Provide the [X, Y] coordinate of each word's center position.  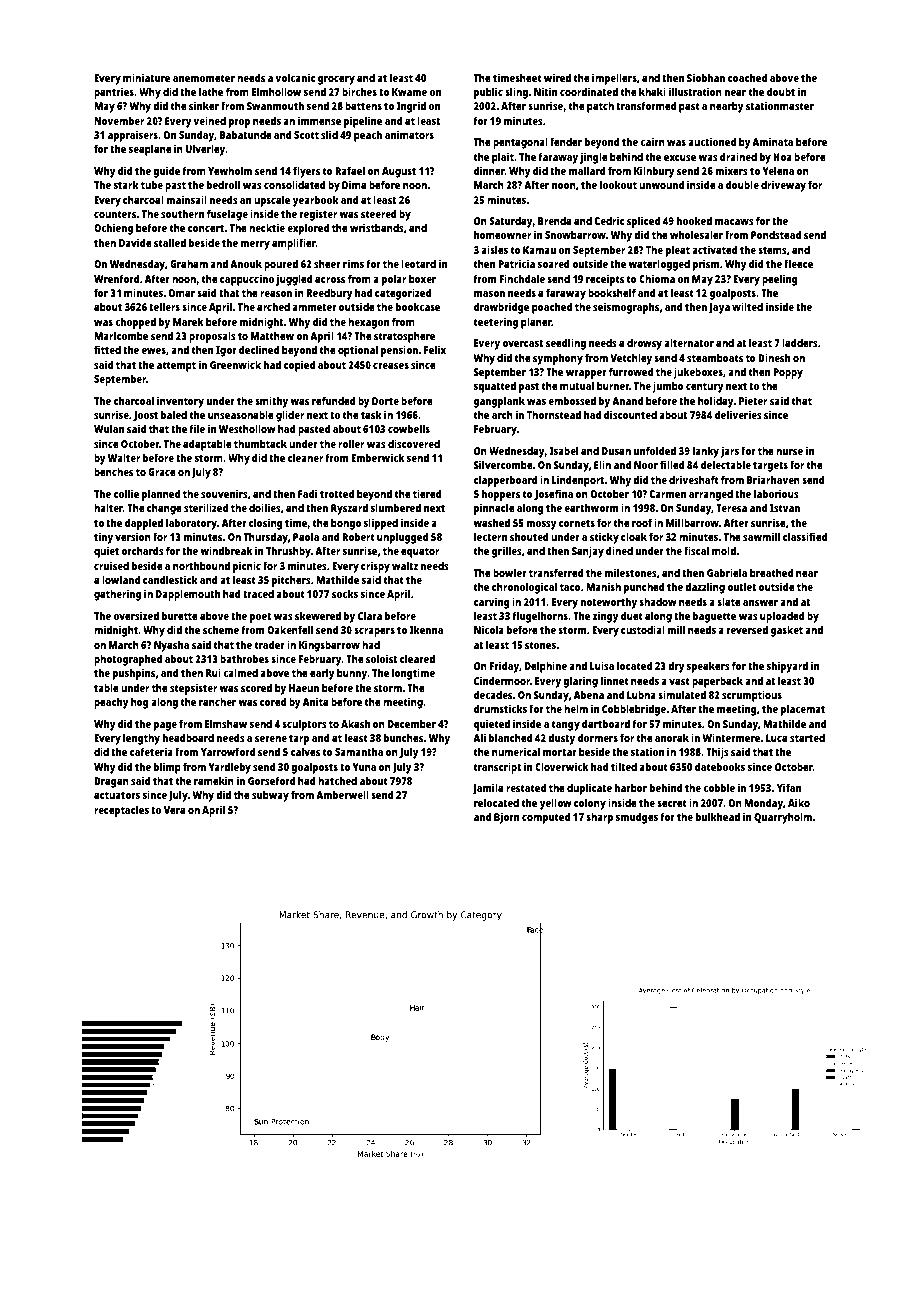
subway [270, 796]
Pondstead [776, 234]
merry [255, 245]
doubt [781, 91]
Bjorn [506, 818]
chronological [524, 588]
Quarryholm [783, 818]
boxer [422, 278]
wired [557, 77]
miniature [146, 77]
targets [770, 467]
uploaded [782, 617]
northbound [201, 565]
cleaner [305, 457]
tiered [427, 493]
